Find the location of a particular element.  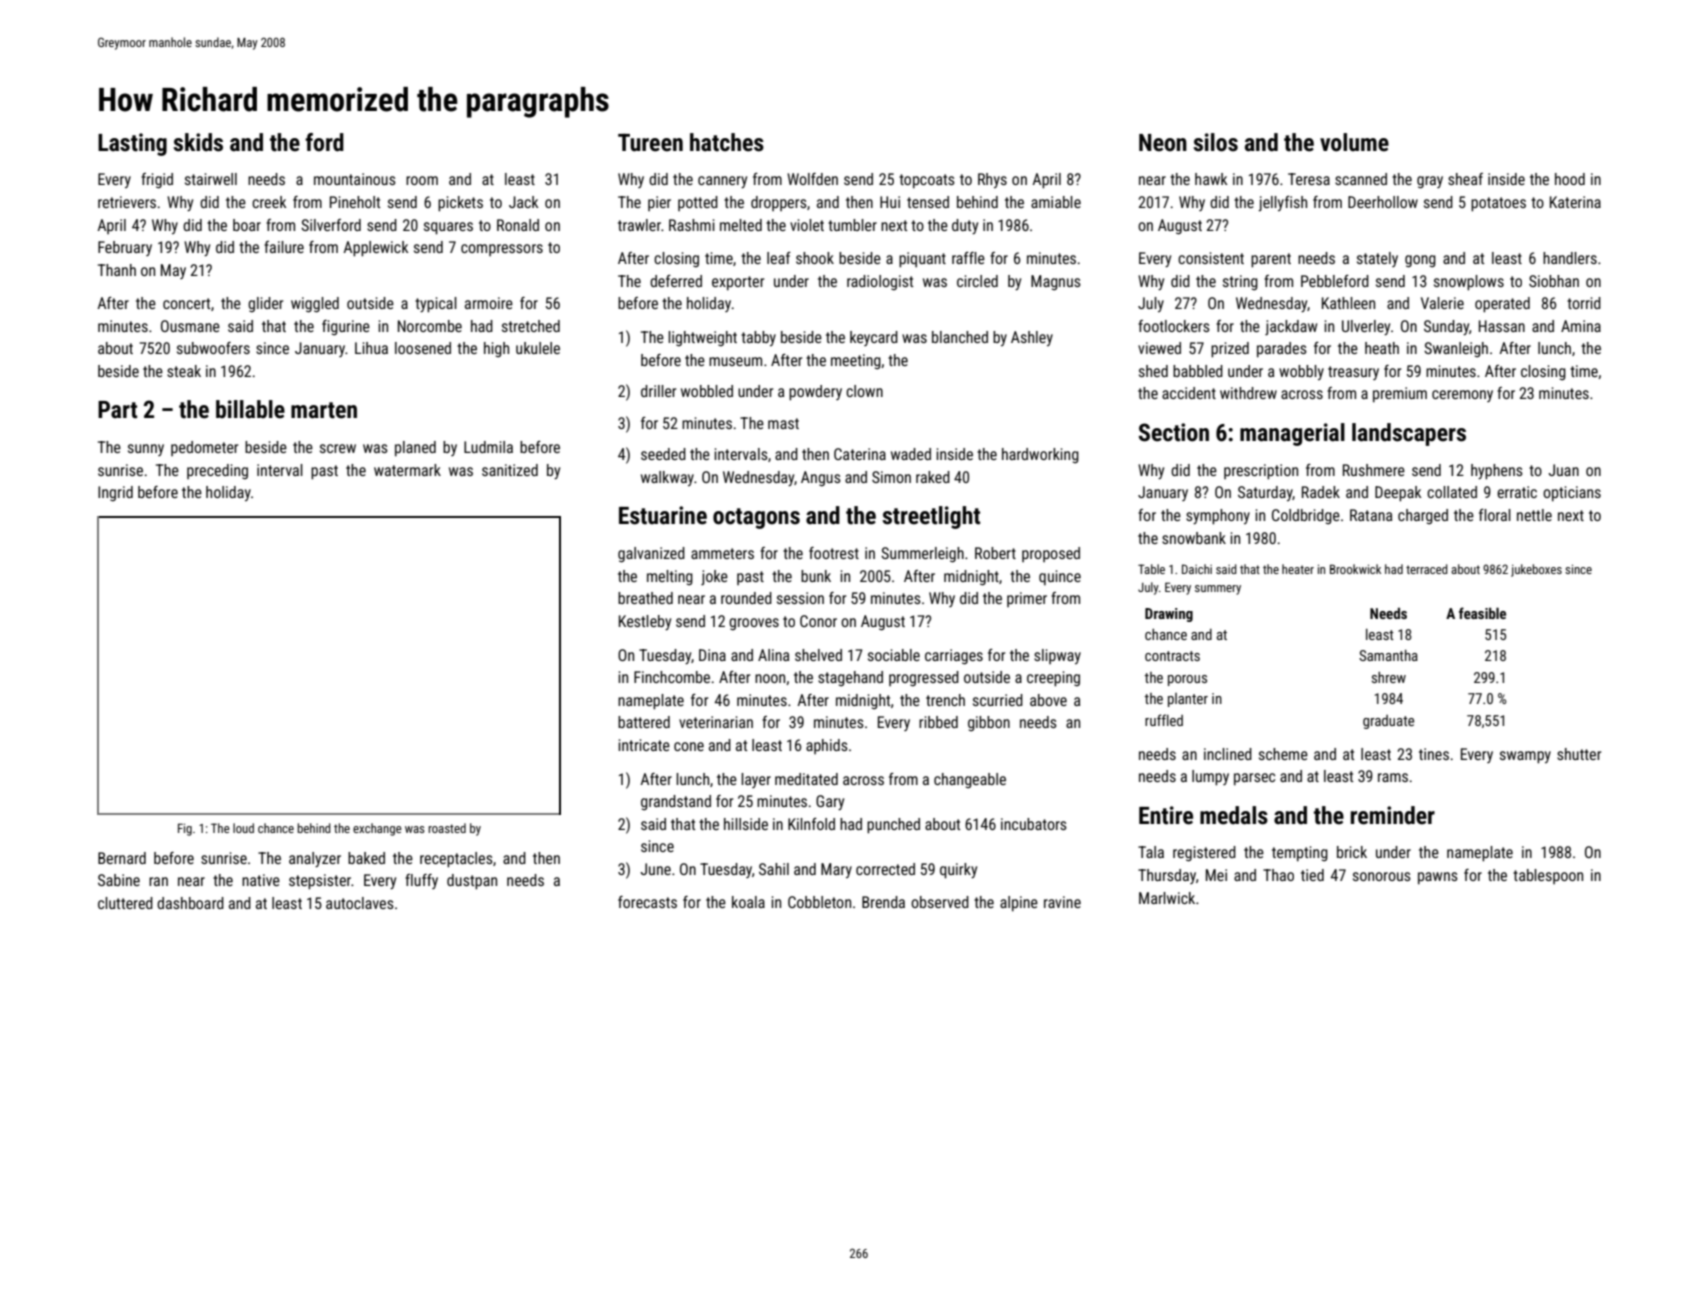

Tureen is located at coordinates (650, 142).
